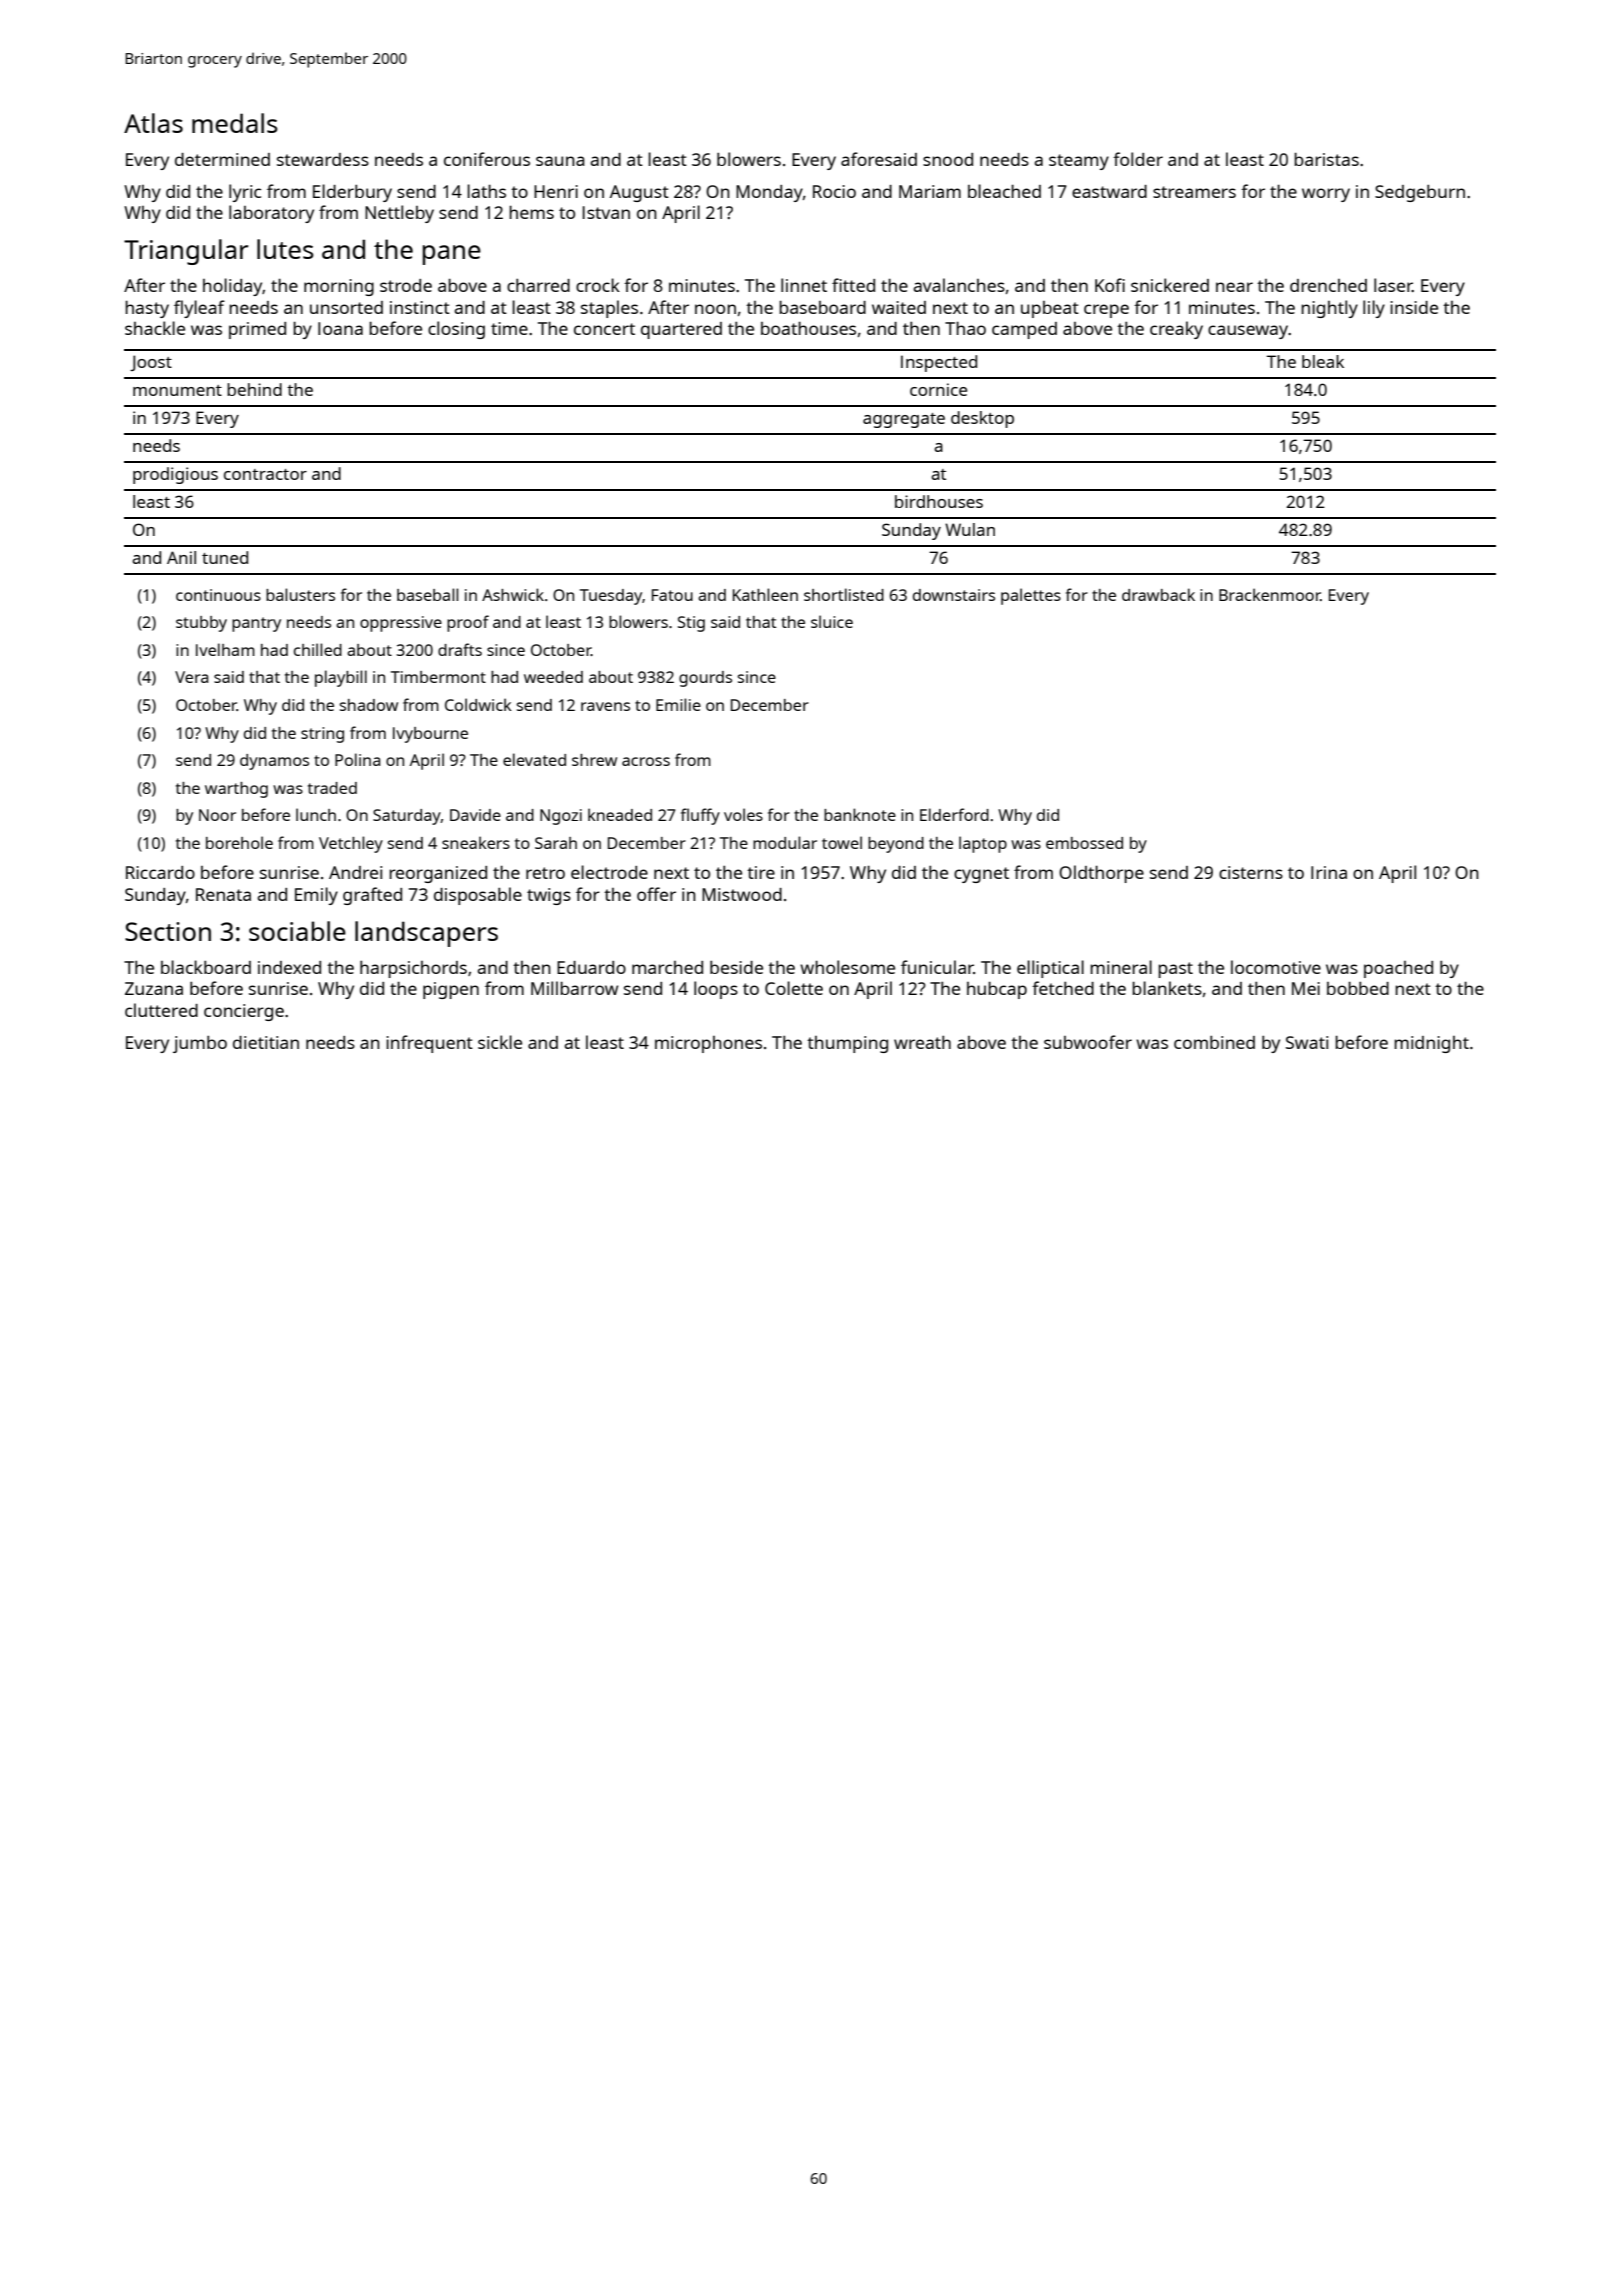  What do you see at coordinates (175, 475) in the document?
I see `prodigious` at bounding box center [175, 475].
